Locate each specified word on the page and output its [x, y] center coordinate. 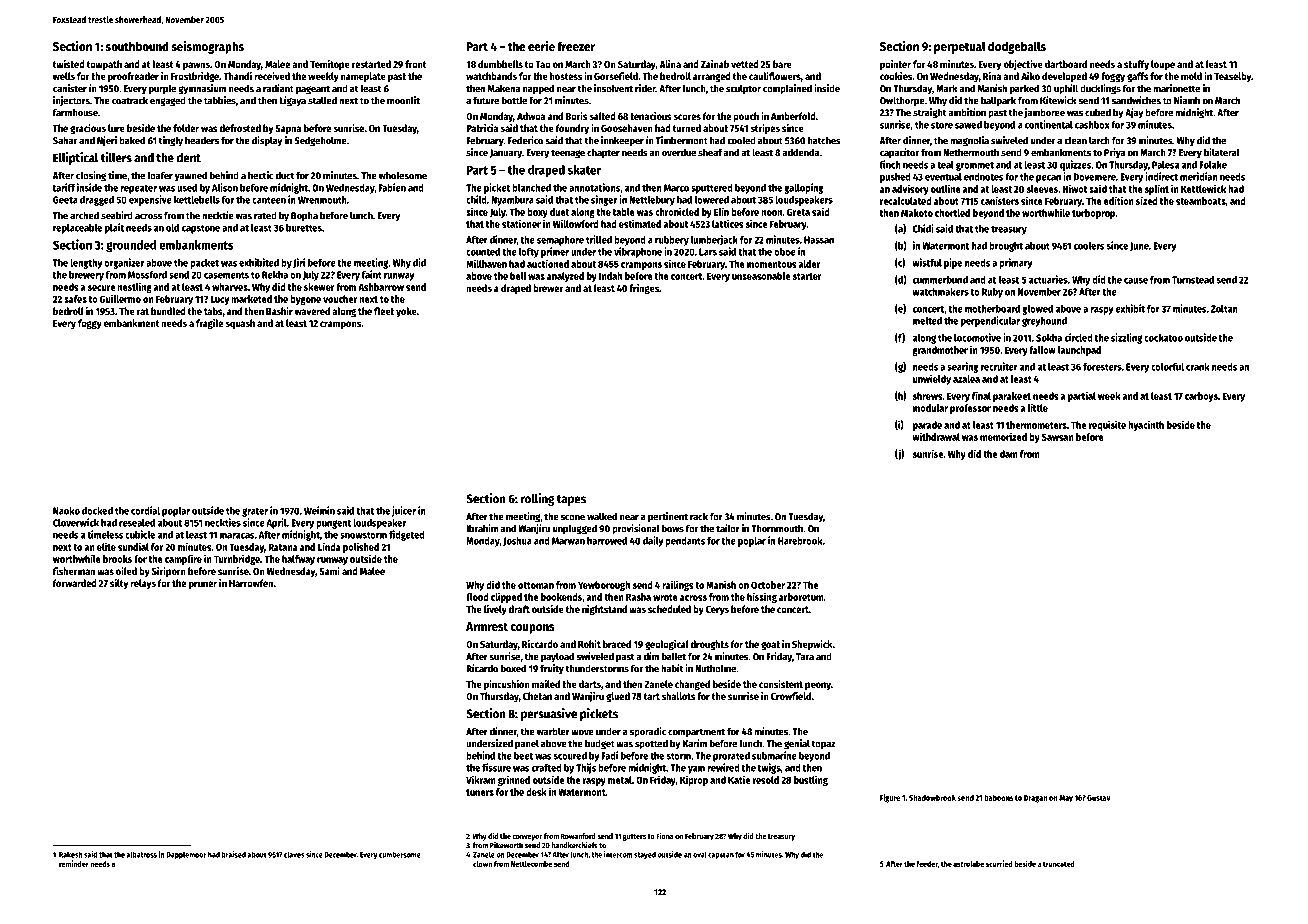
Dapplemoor [186, 855]
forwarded [75, 583]
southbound [137, 46]
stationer [521, 223]
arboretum [801, 597]
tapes [571, 500]
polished [361, 547]
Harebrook [800, 541]
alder [809, 264]
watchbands [491, 76]
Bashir [279, 311]
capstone [201, 229]
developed [1064, 77]
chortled [952, 213]
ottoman [536, 585]
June [1139, 246]
